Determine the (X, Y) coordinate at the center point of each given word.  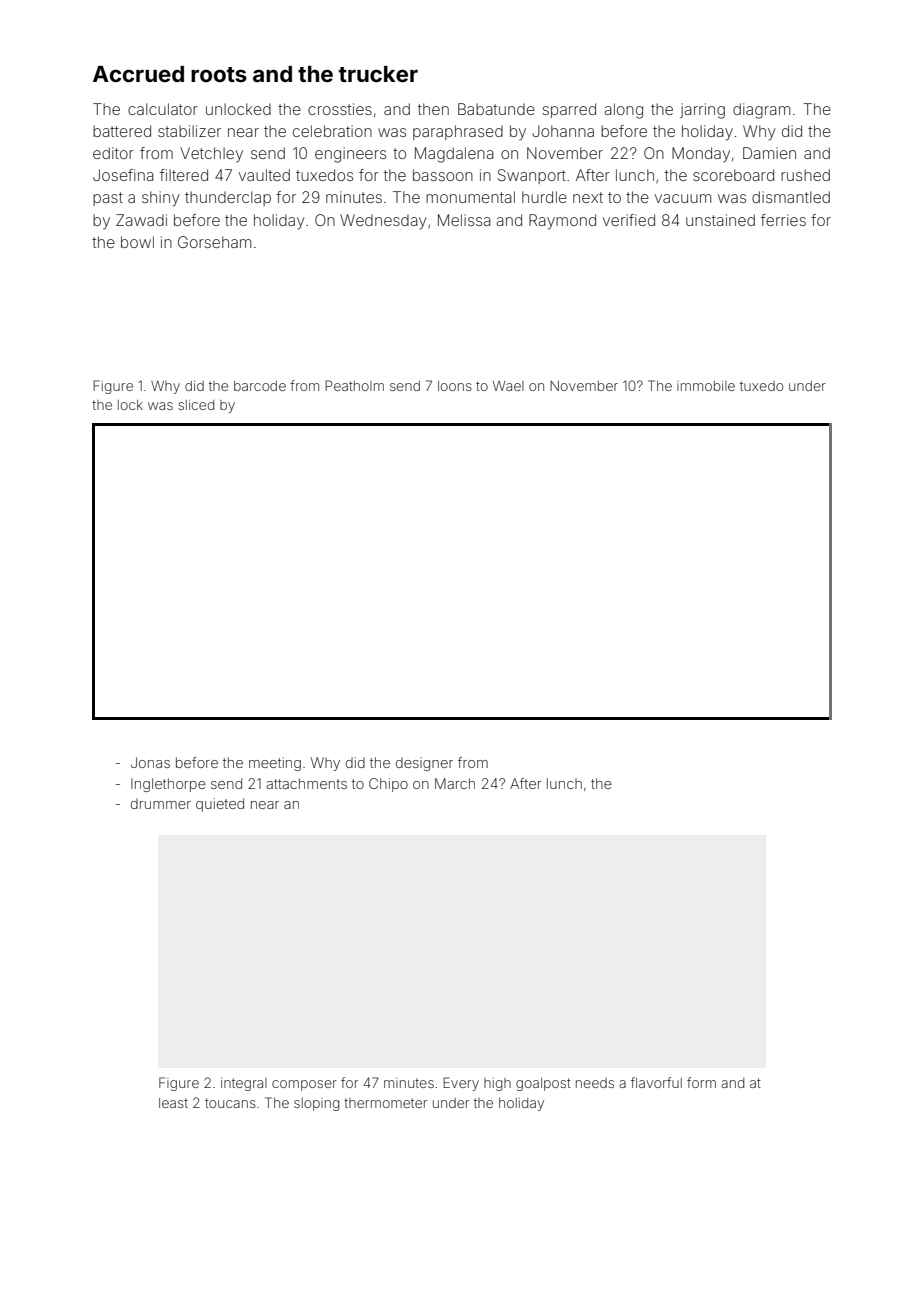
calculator (163, 109)
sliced (196, 405)
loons (455, 386)
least (173, 1103)
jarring (702, 111)
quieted (220, 805)
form (701, 1082)
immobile (706, 386)
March (455, 783)
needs (595, 1083)
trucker (378, 74)
